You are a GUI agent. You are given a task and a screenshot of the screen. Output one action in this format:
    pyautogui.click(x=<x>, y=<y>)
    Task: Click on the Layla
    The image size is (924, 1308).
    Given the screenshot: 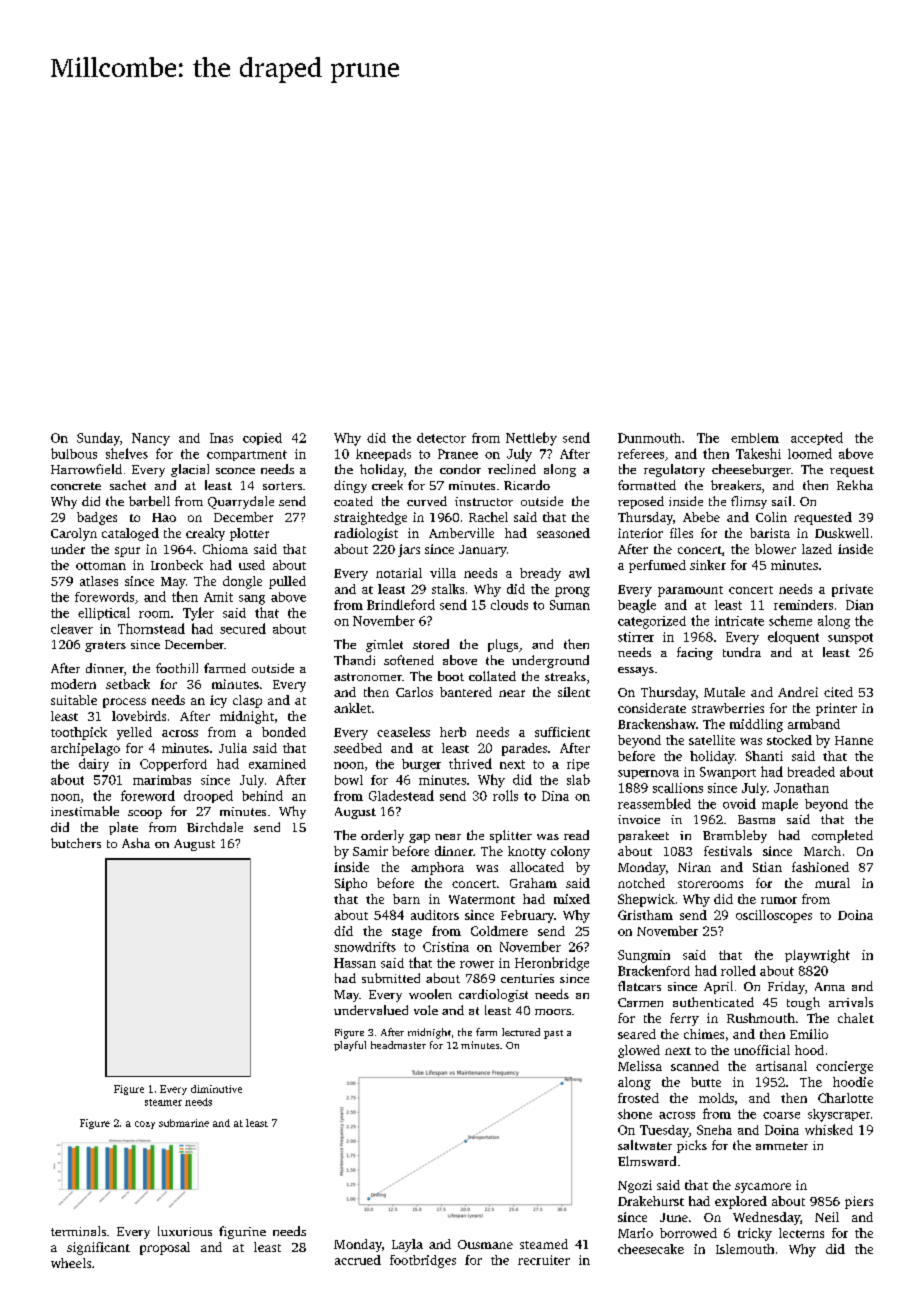 What is the action you would take?
    pyautogui.click(x=407, y=1245)
